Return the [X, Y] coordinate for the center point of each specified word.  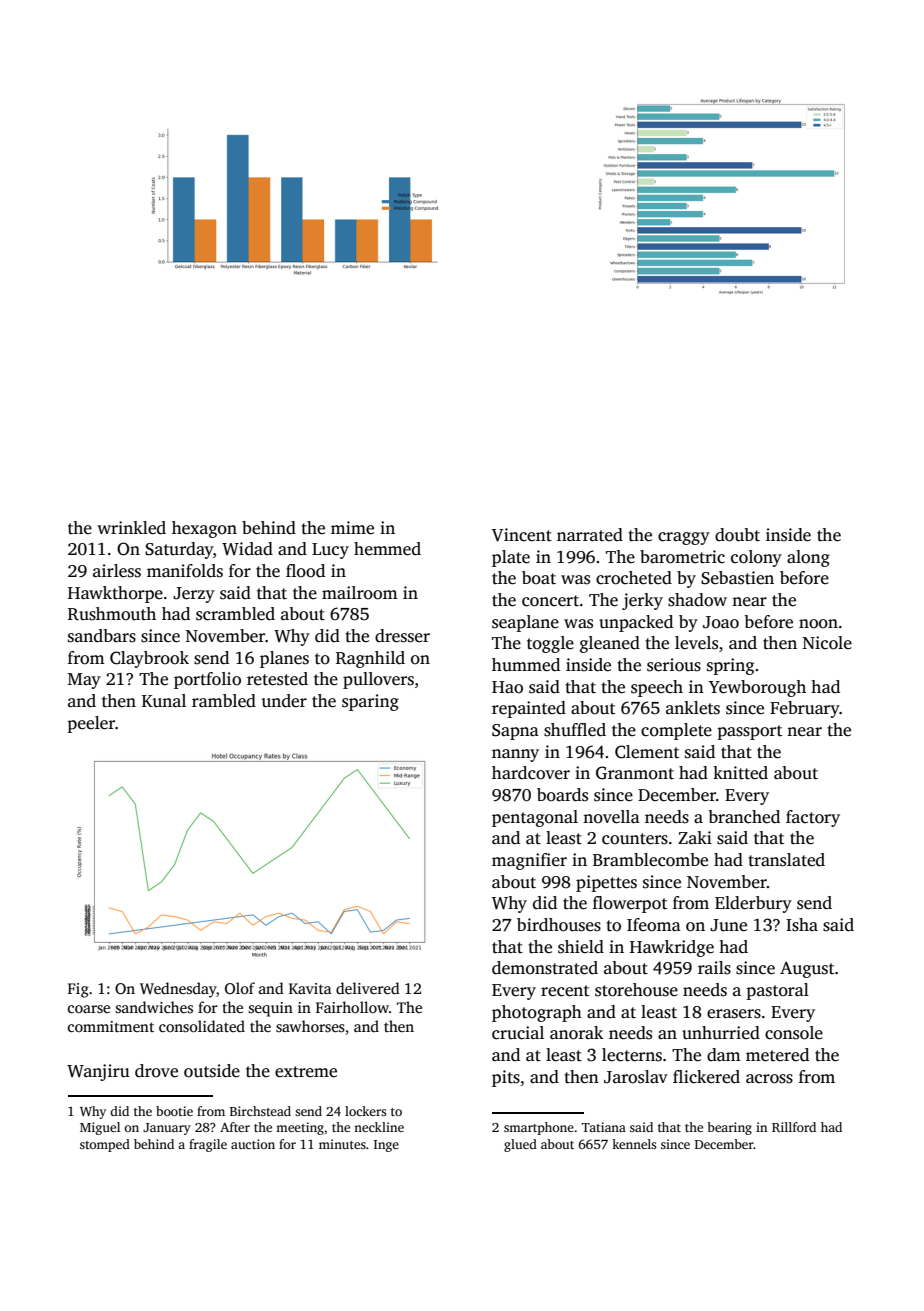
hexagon [204, 529]
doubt [737, 535]
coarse [89, 1009]
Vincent [522, 535]
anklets [693, 708]
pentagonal [535, 818]
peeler [91, 724]
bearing [729, 1128]
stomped [105, 1145]
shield [581, 947]
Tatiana [604, 1127]
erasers [734, 1014]
